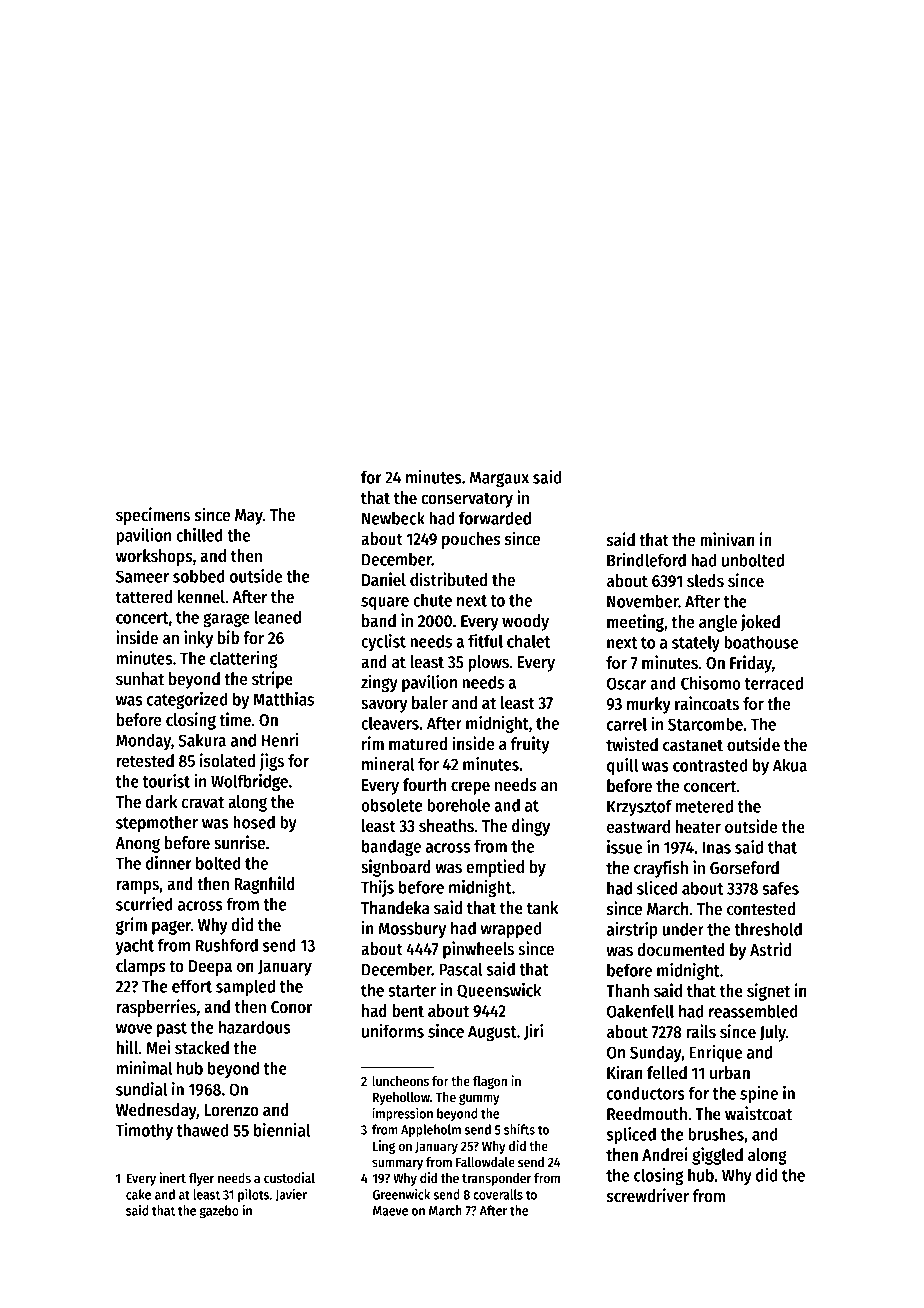  I want to click on crayfish, so click(661, 869).
